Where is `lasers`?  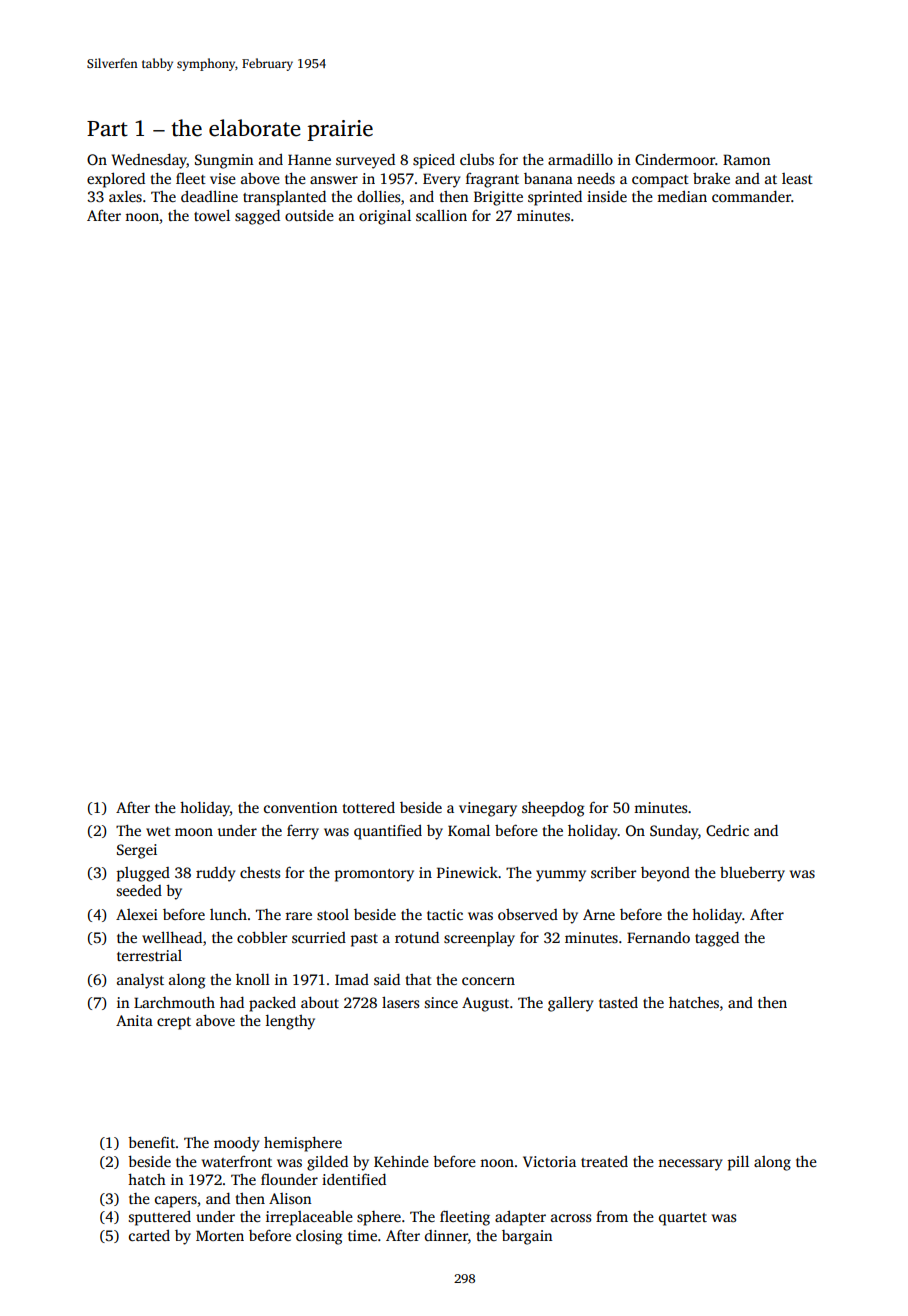 lasers is located at coordinates (400, 1002).
